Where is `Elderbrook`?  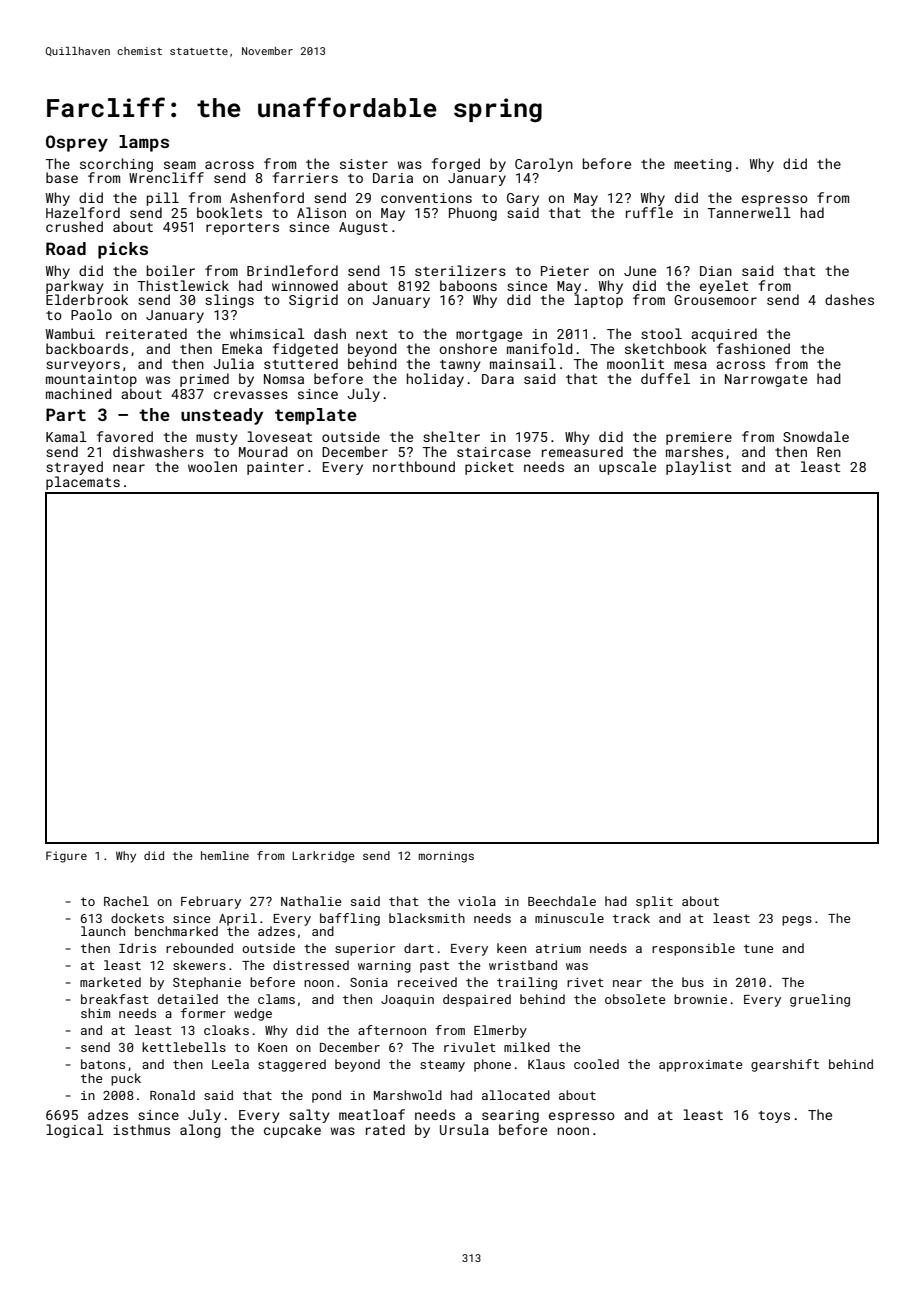 Elderbrook is located at coordinates (87, 299).
